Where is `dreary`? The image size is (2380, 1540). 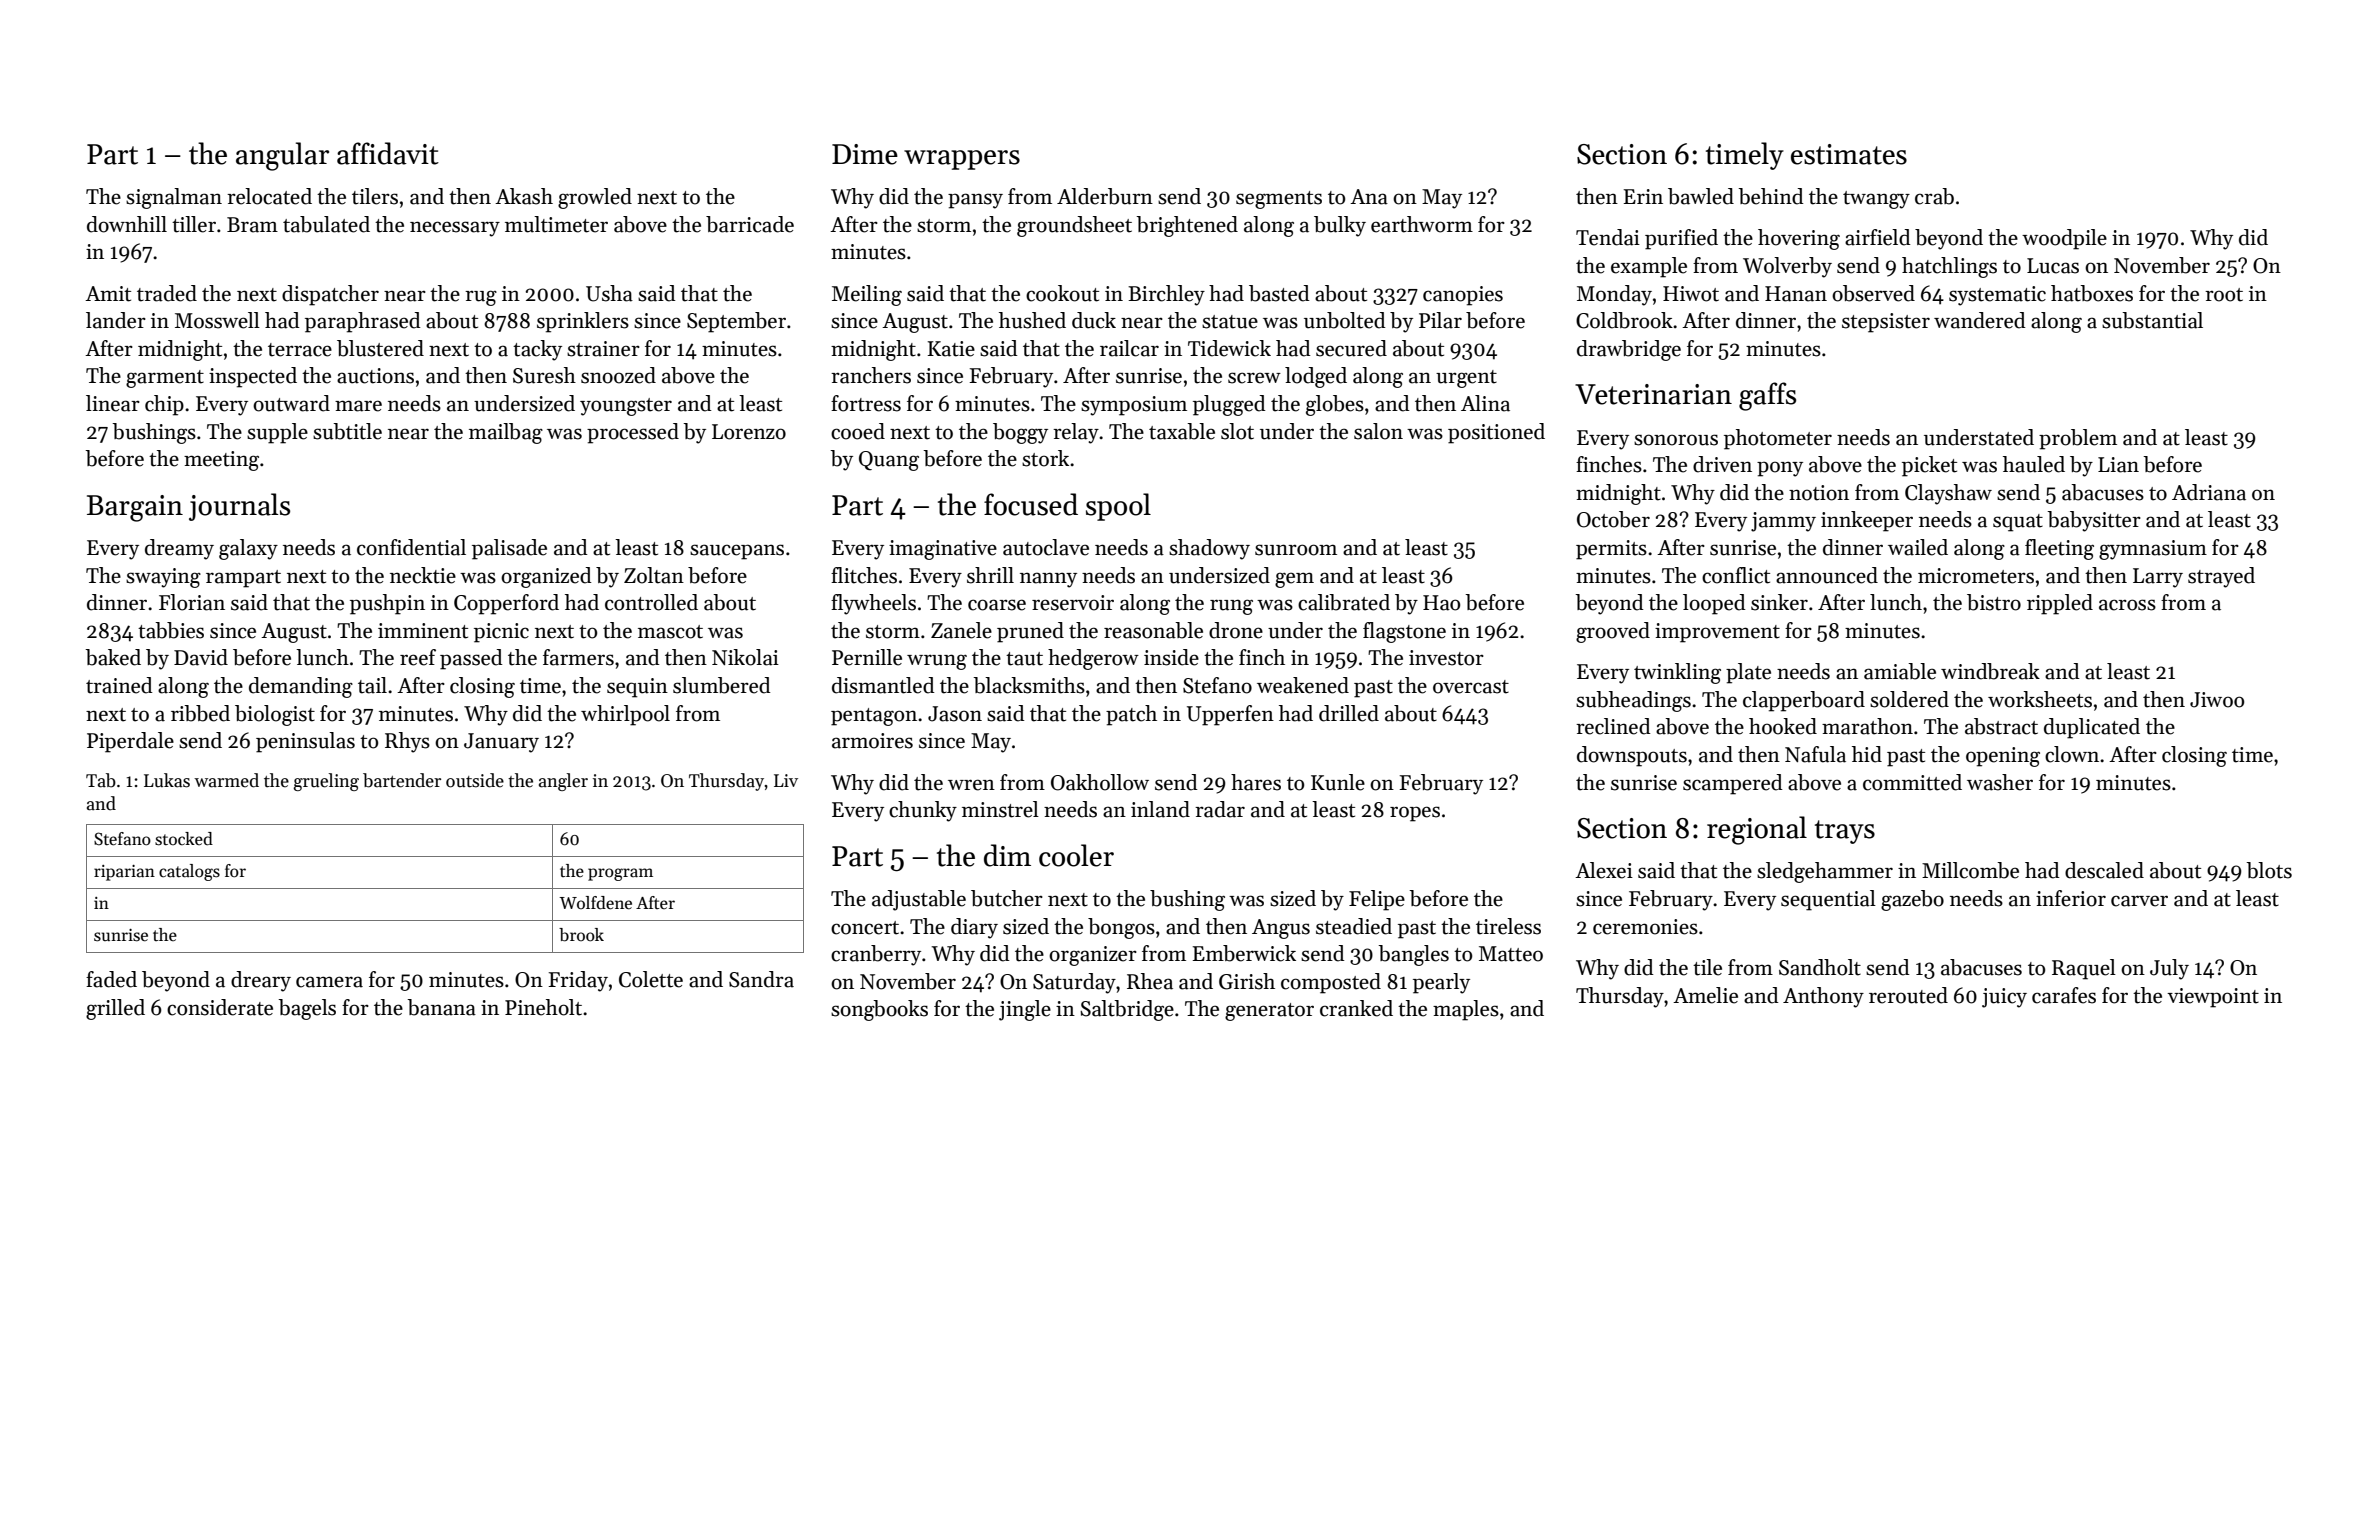
dreary is located at coordinates (261, 981).
